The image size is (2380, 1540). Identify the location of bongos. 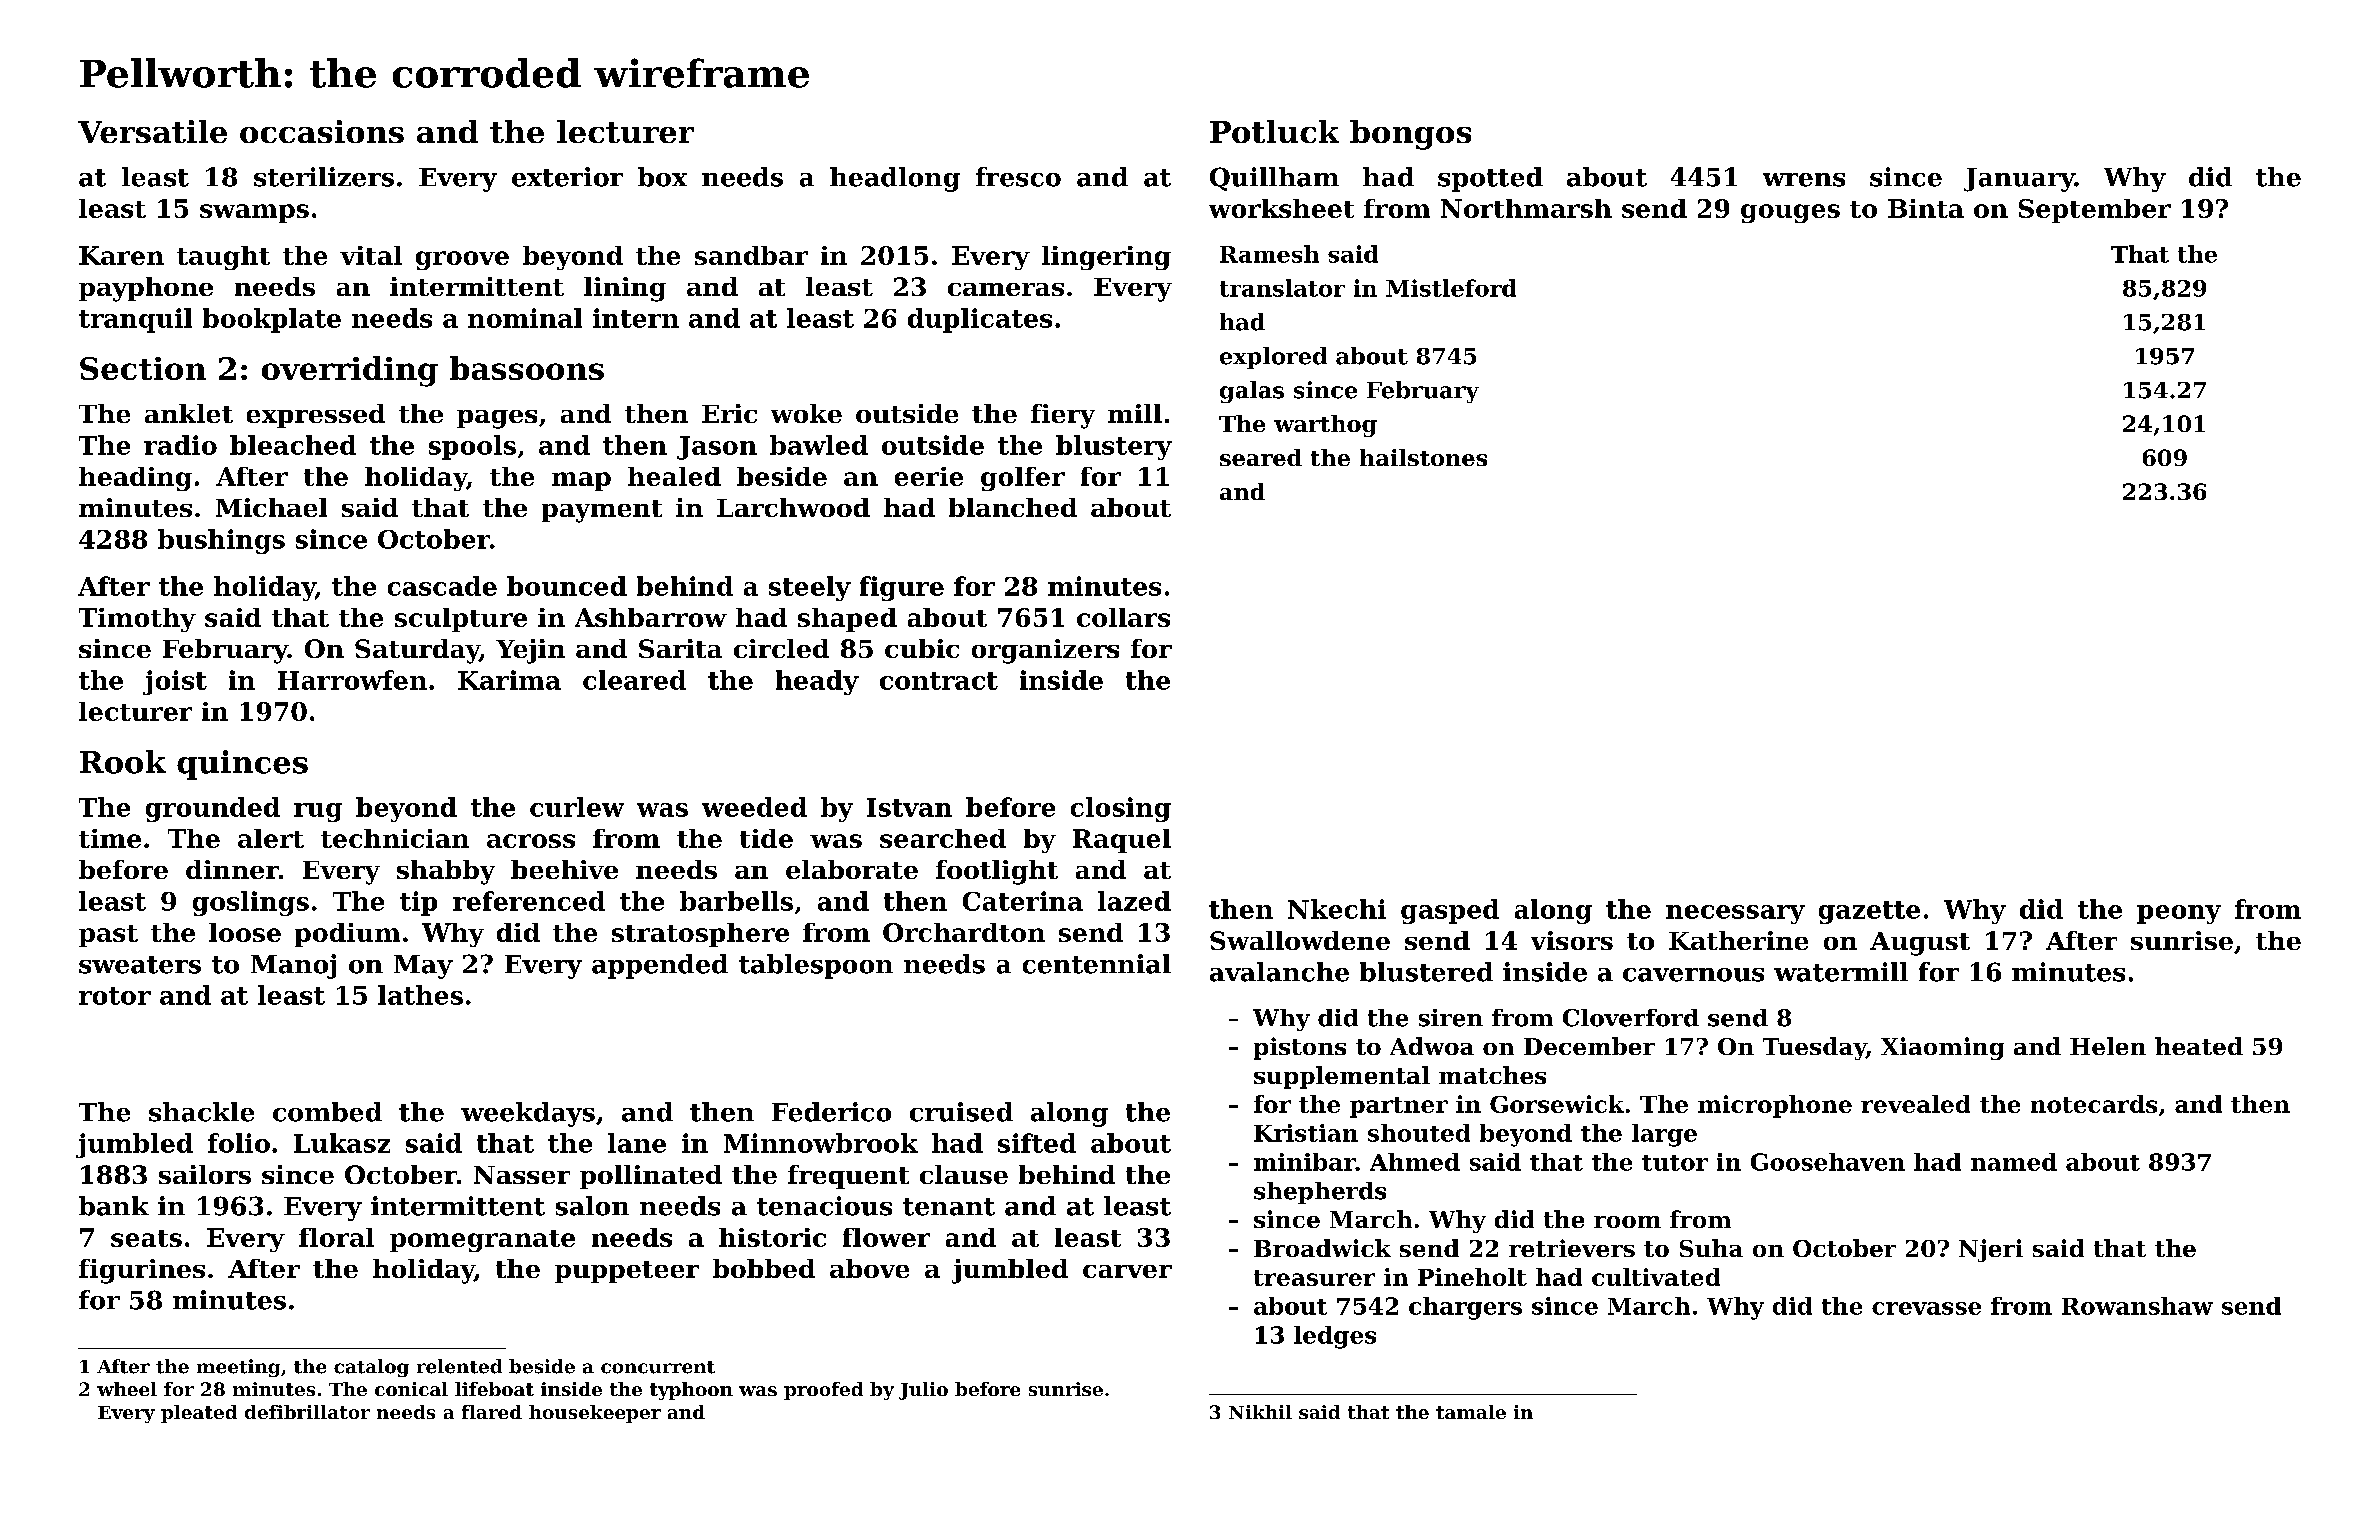
(1410, 135).
